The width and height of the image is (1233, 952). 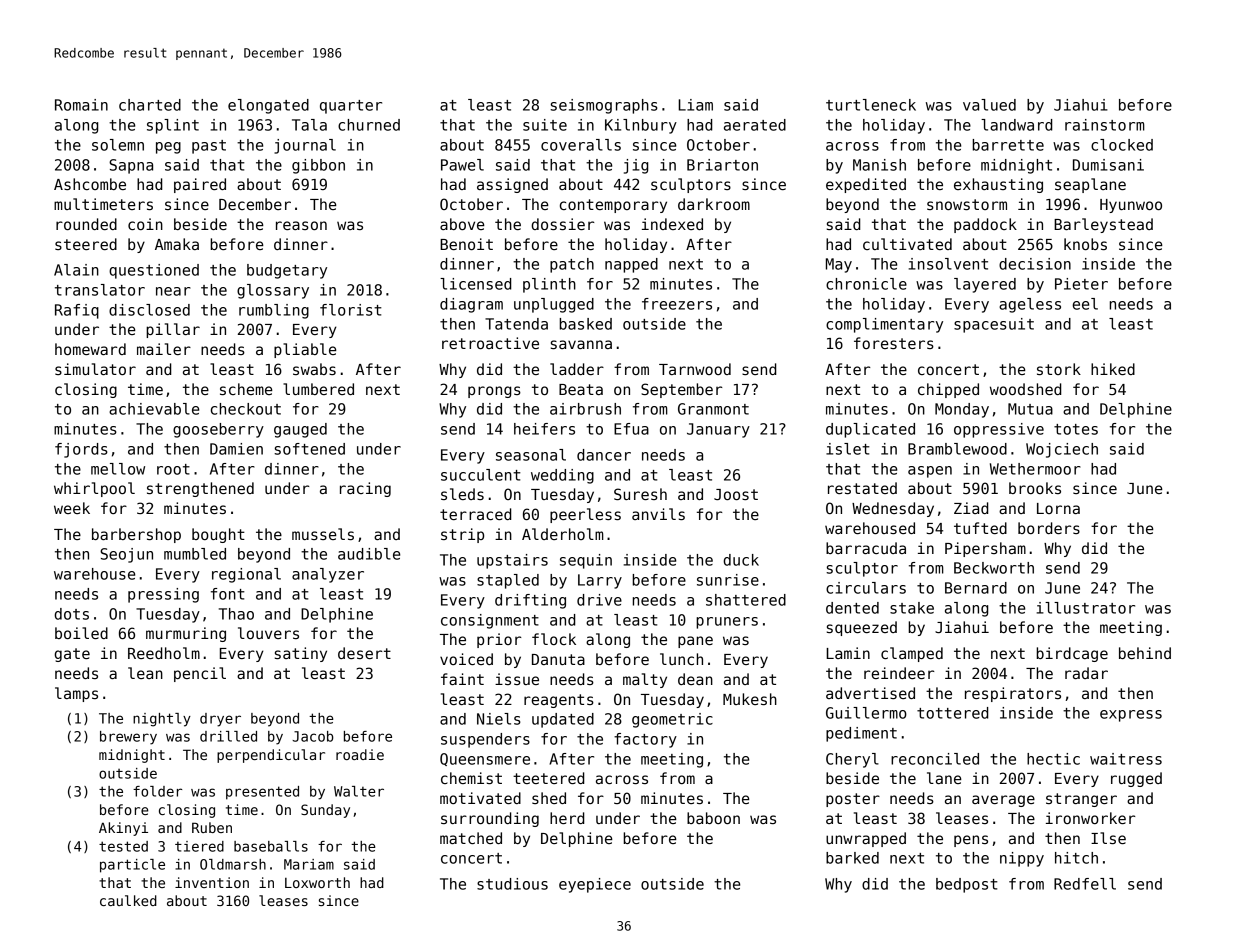 What do you see at coordinates (852, 760) in the image?
I see `Cheryl` at bounding box center [852, 760].
